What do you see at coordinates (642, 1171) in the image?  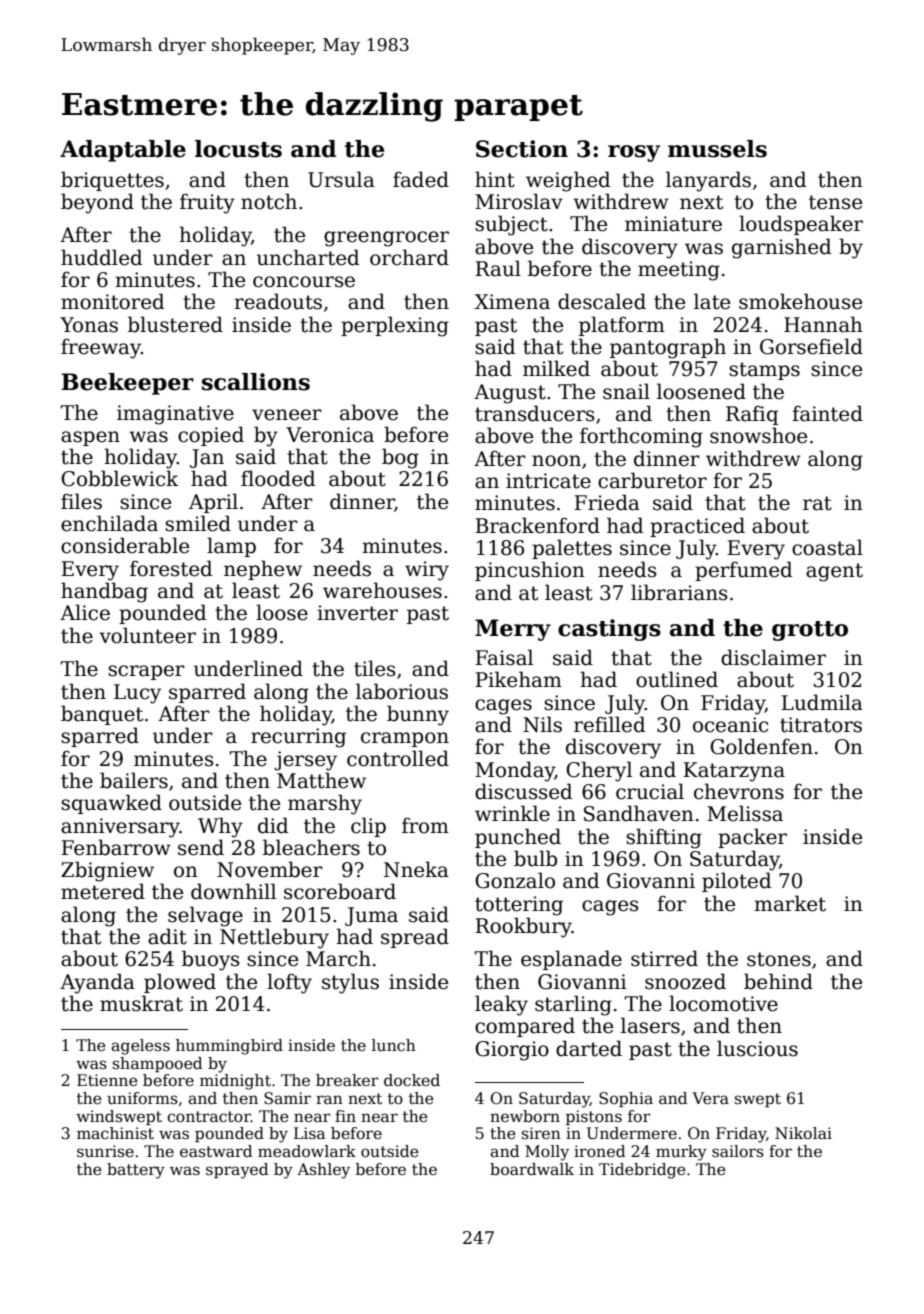 I see `Tidebridge` at bounding box center [642, 1171].
